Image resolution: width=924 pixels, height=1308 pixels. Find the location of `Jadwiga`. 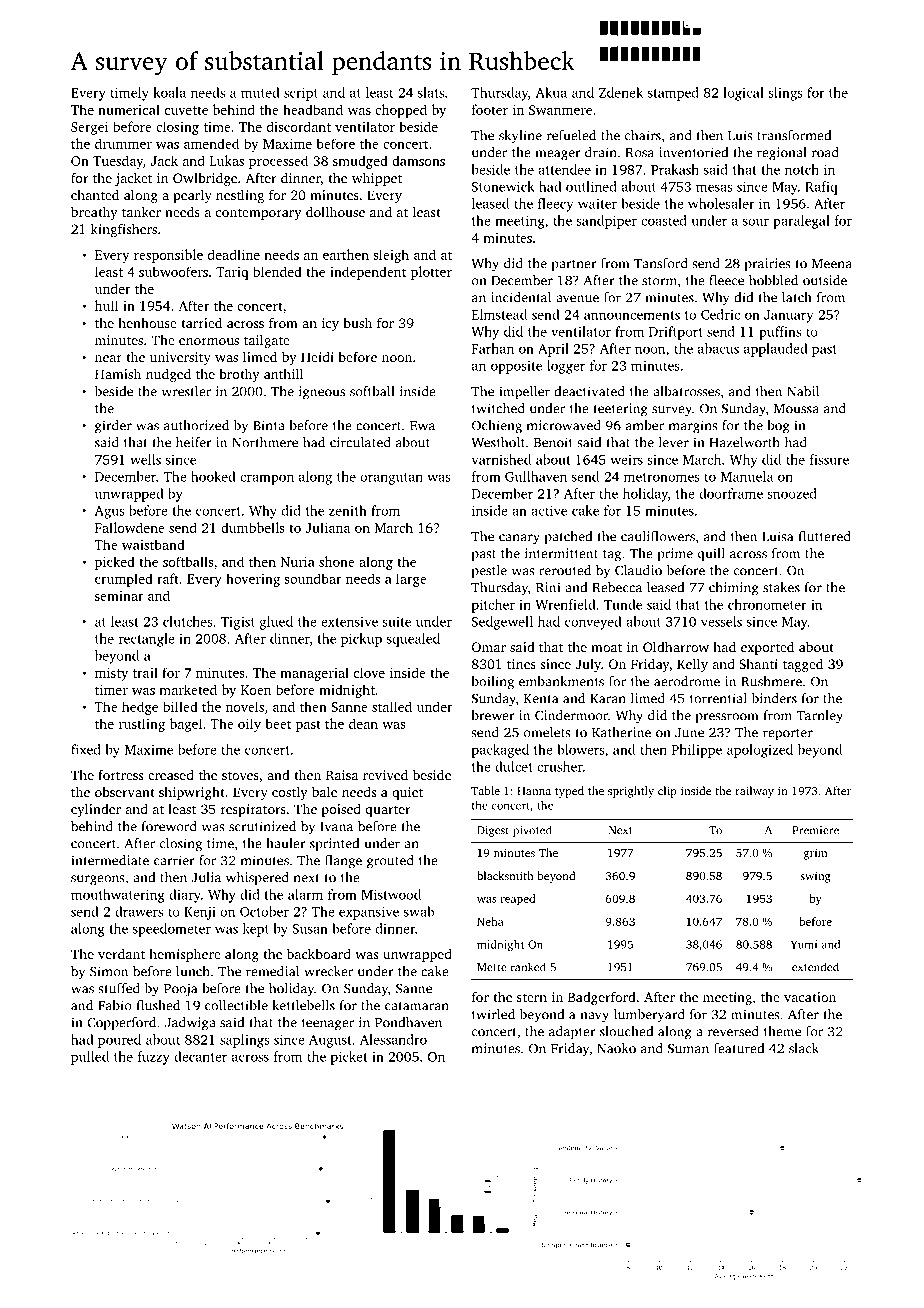

Jadwiga is located at coordinates (190, 1024).
